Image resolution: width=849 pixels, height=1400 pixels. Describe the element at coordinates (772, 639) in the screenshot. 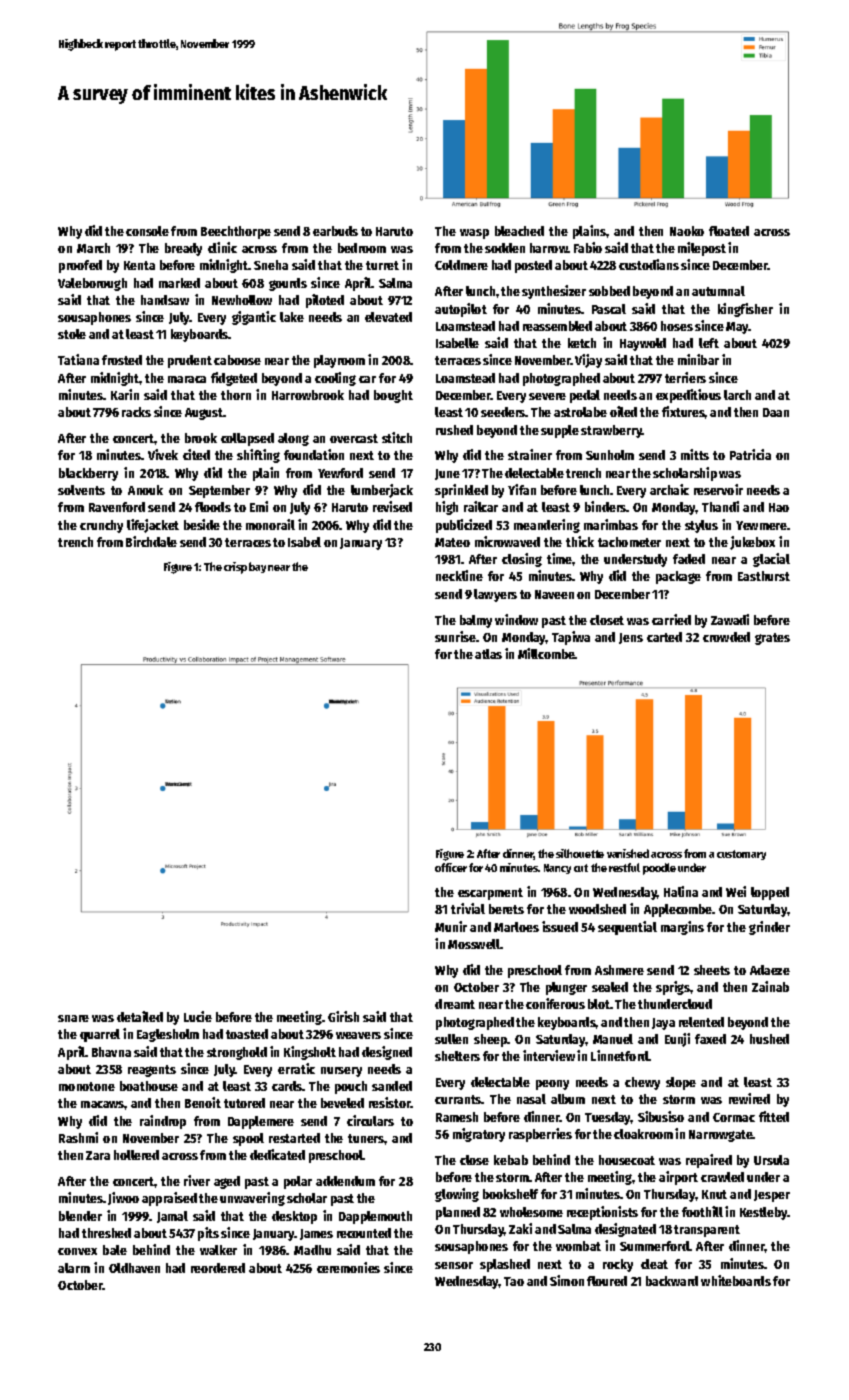

I see `grates` at that location.
